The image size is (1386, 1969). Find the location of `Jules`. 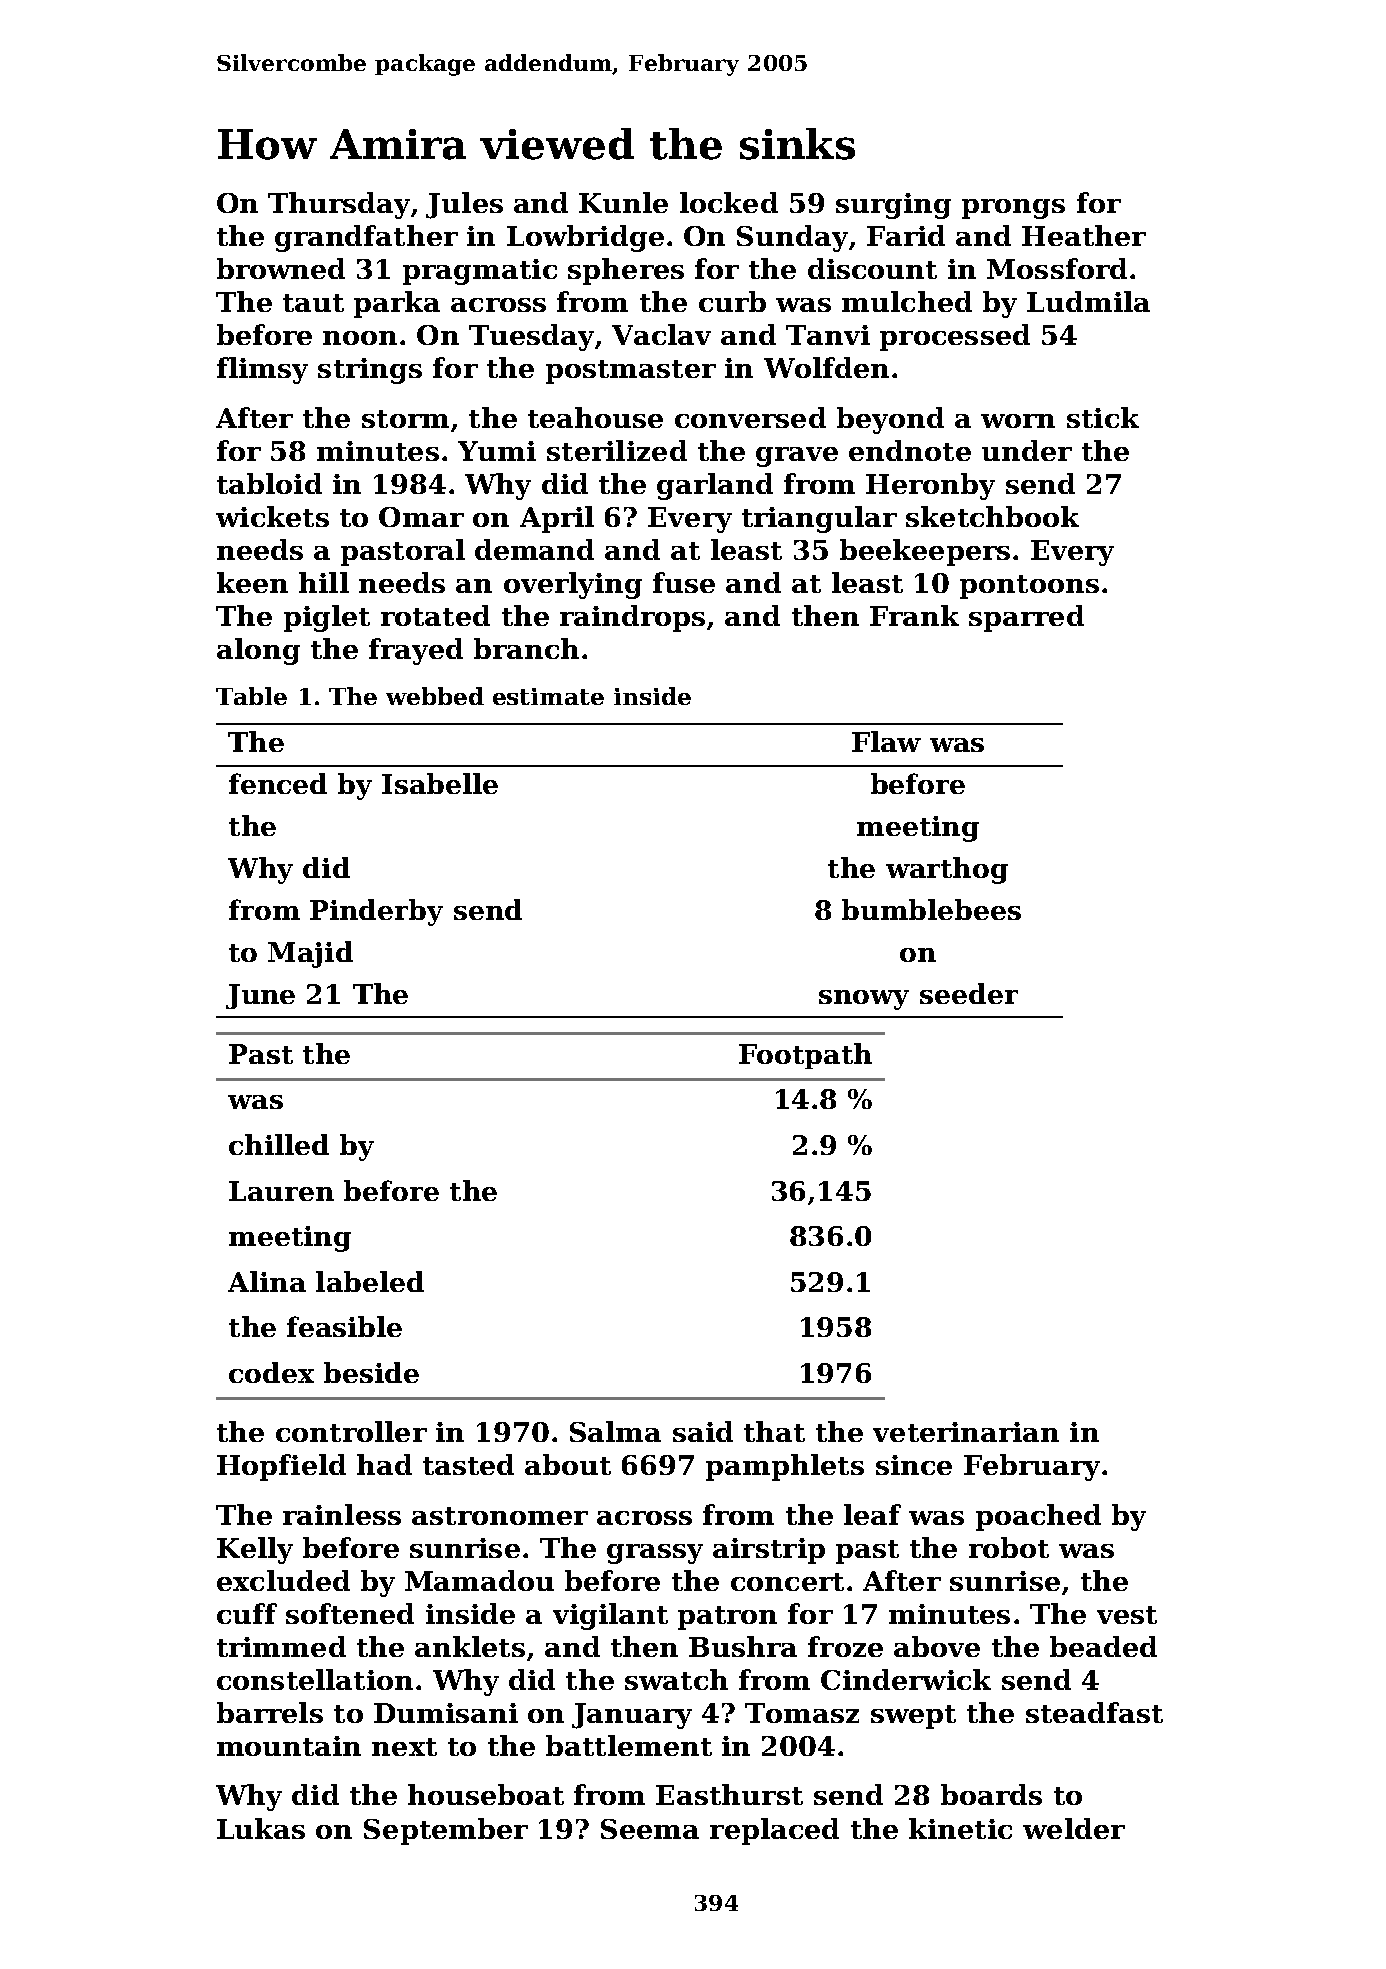

Jules is located at coordinates (464, 205).
